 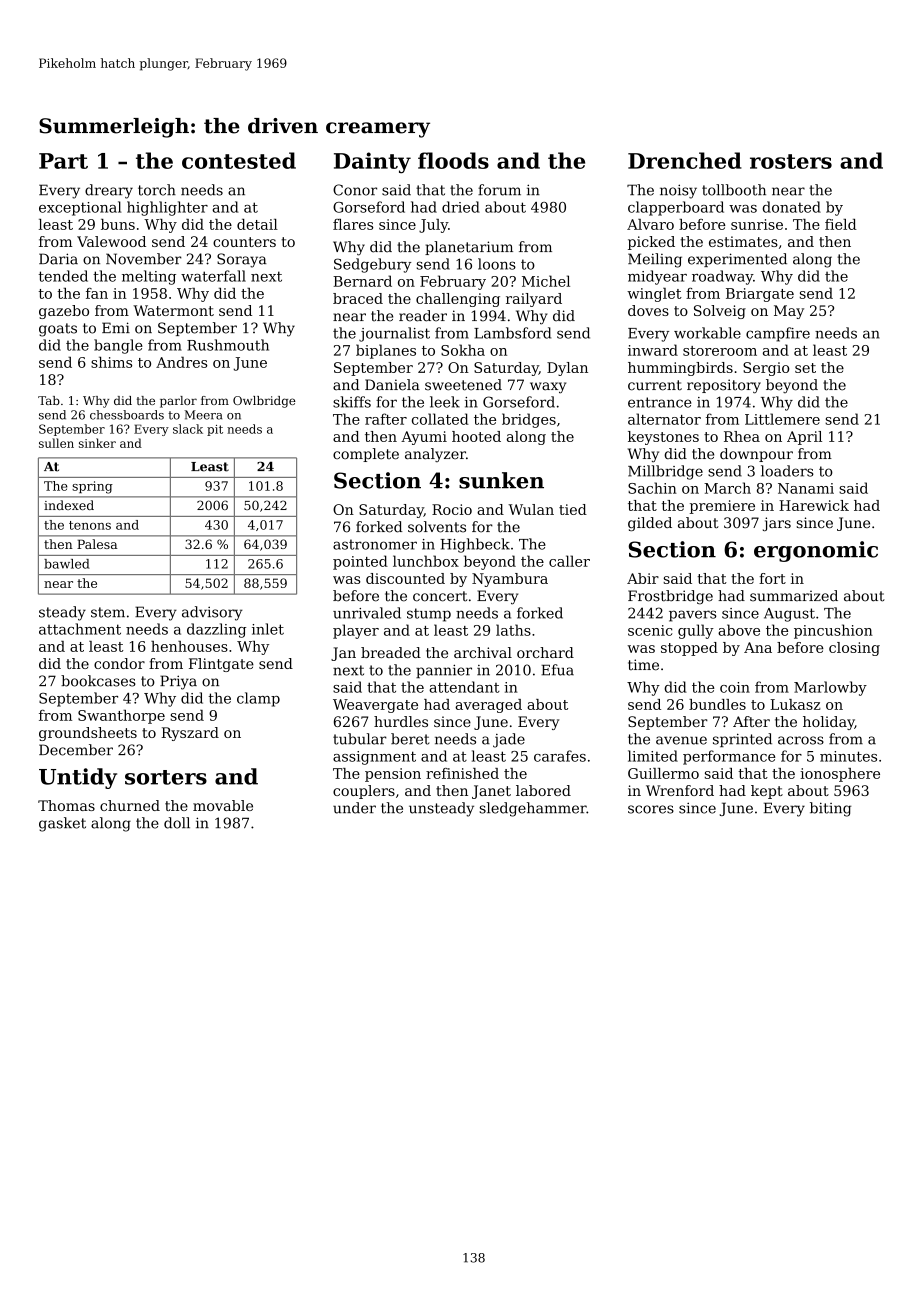 What do you see at coordinates (510, 580) in the screenshot?
I see `Nyambura` at bounding box center [510, 580].
